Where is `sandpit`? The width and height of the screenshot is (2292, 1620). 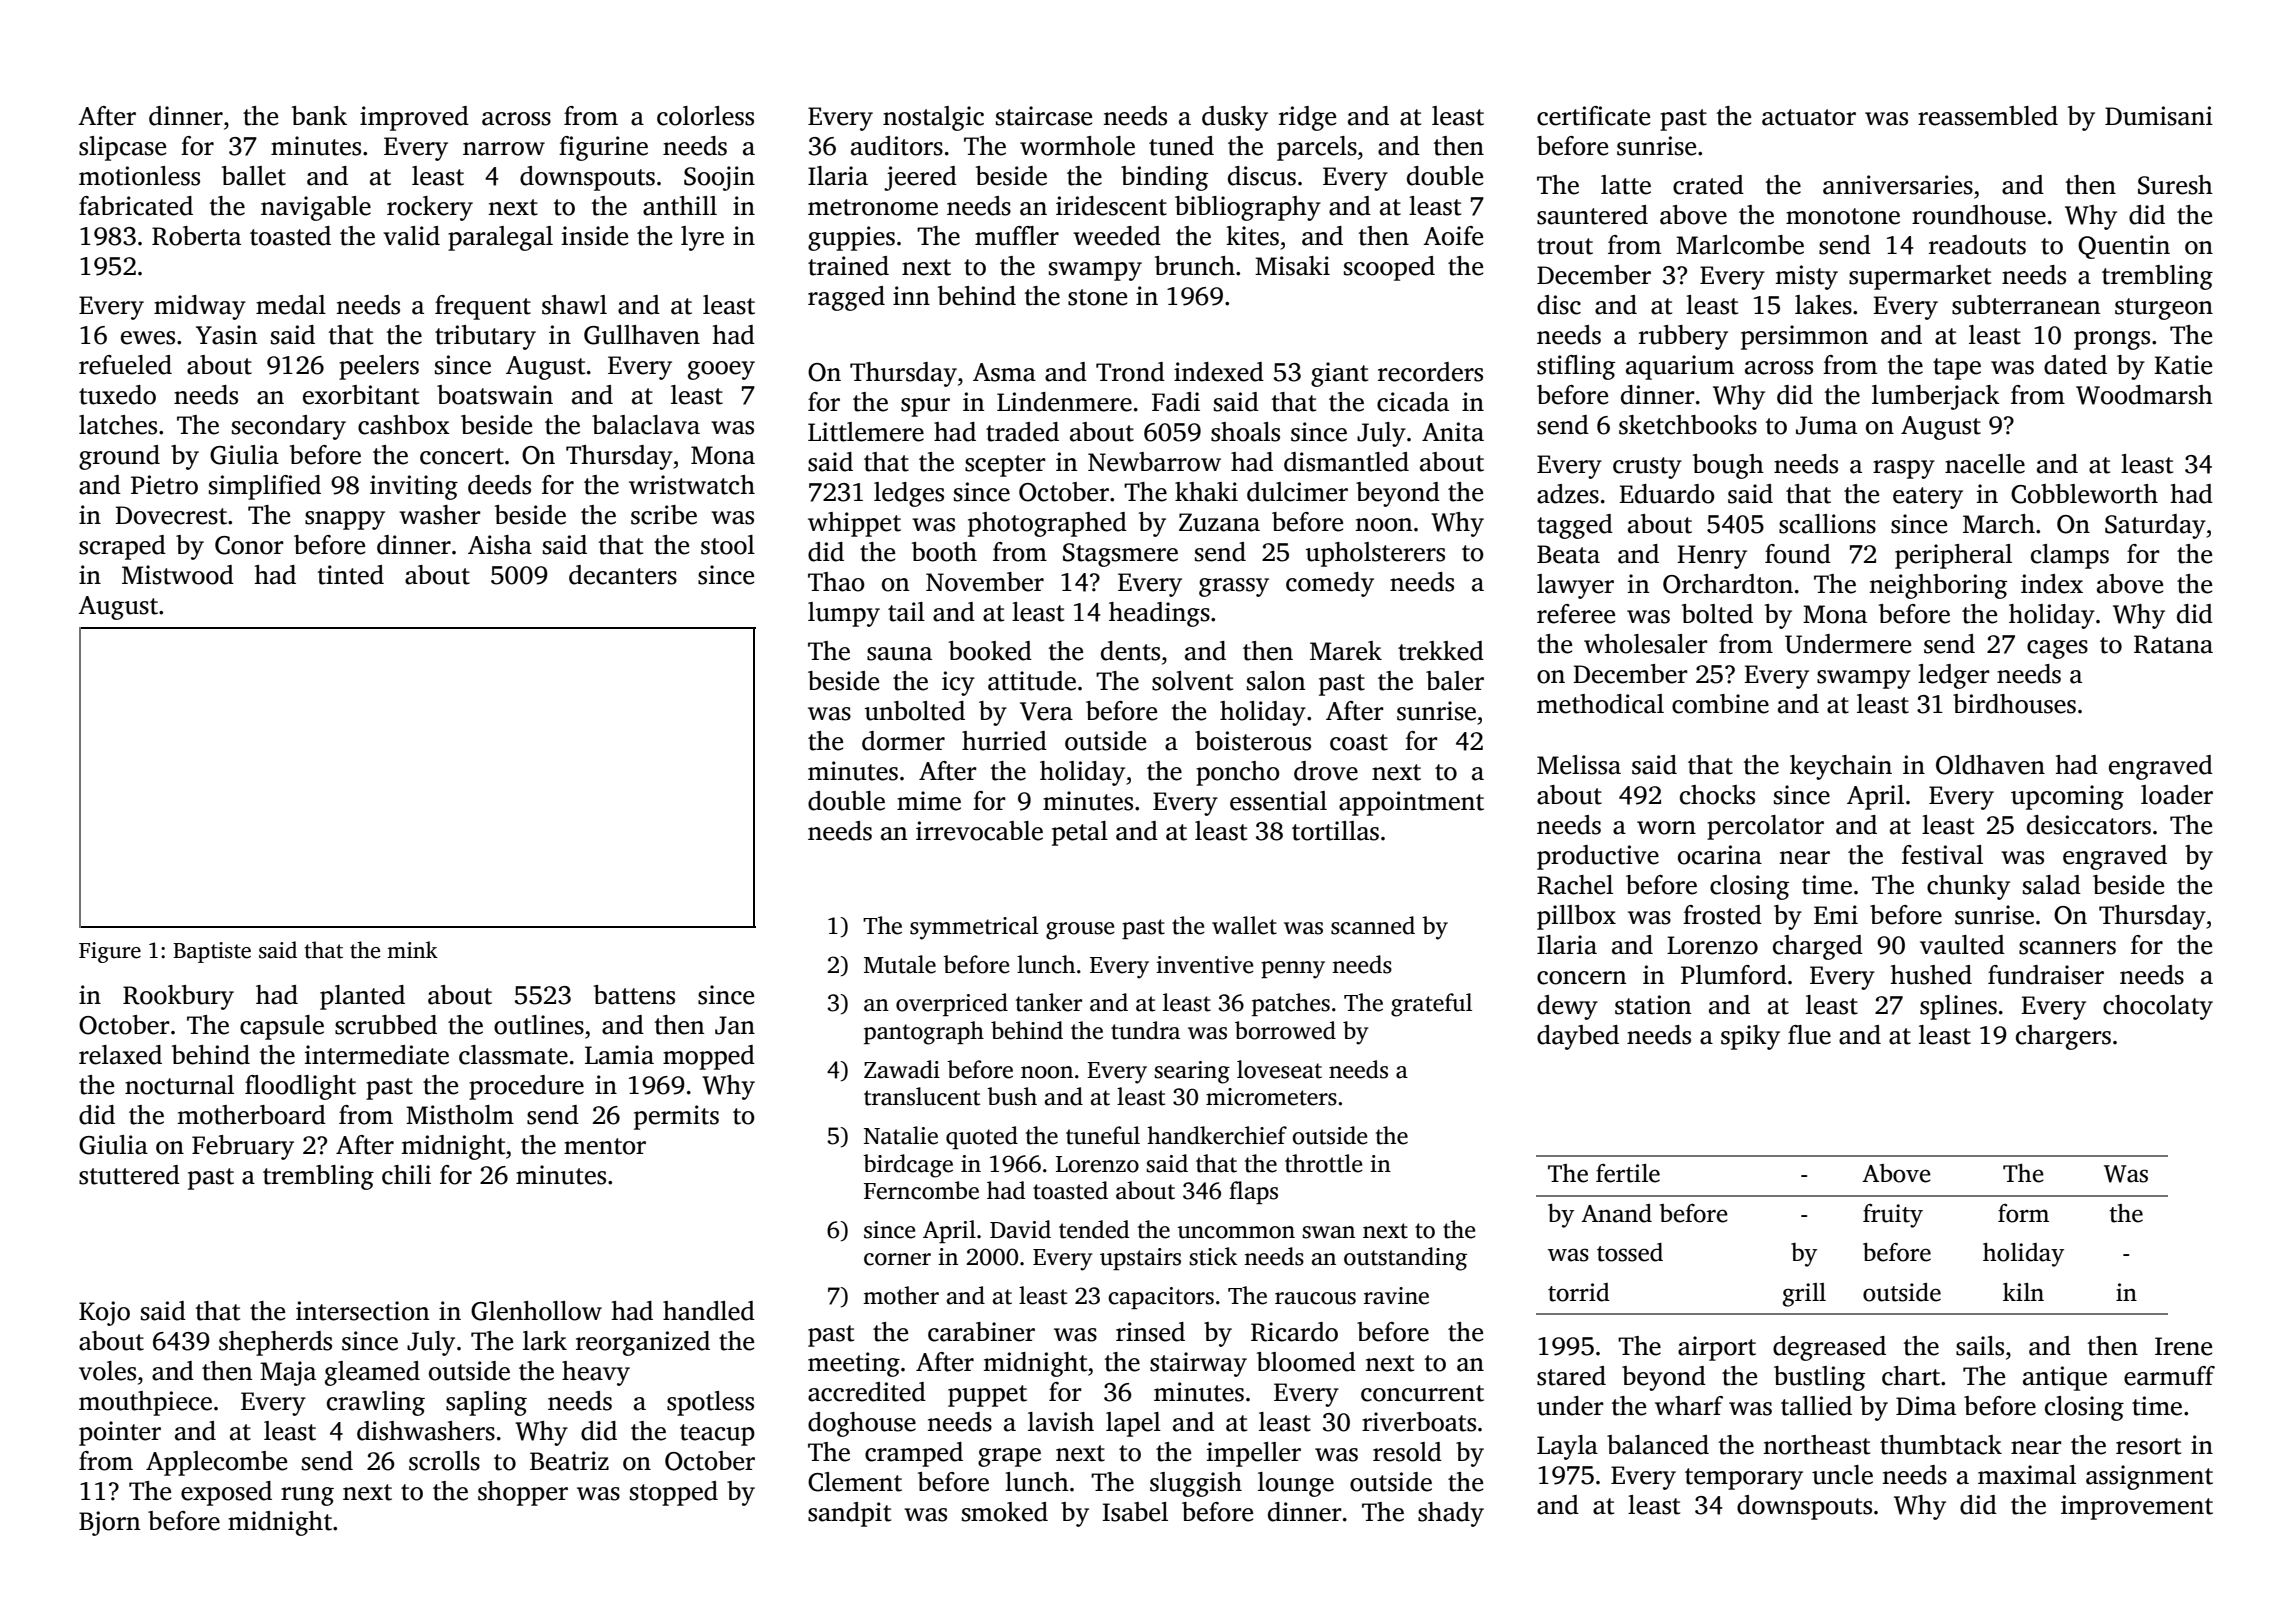
sandpit is located at coordinates (849, 1514).
